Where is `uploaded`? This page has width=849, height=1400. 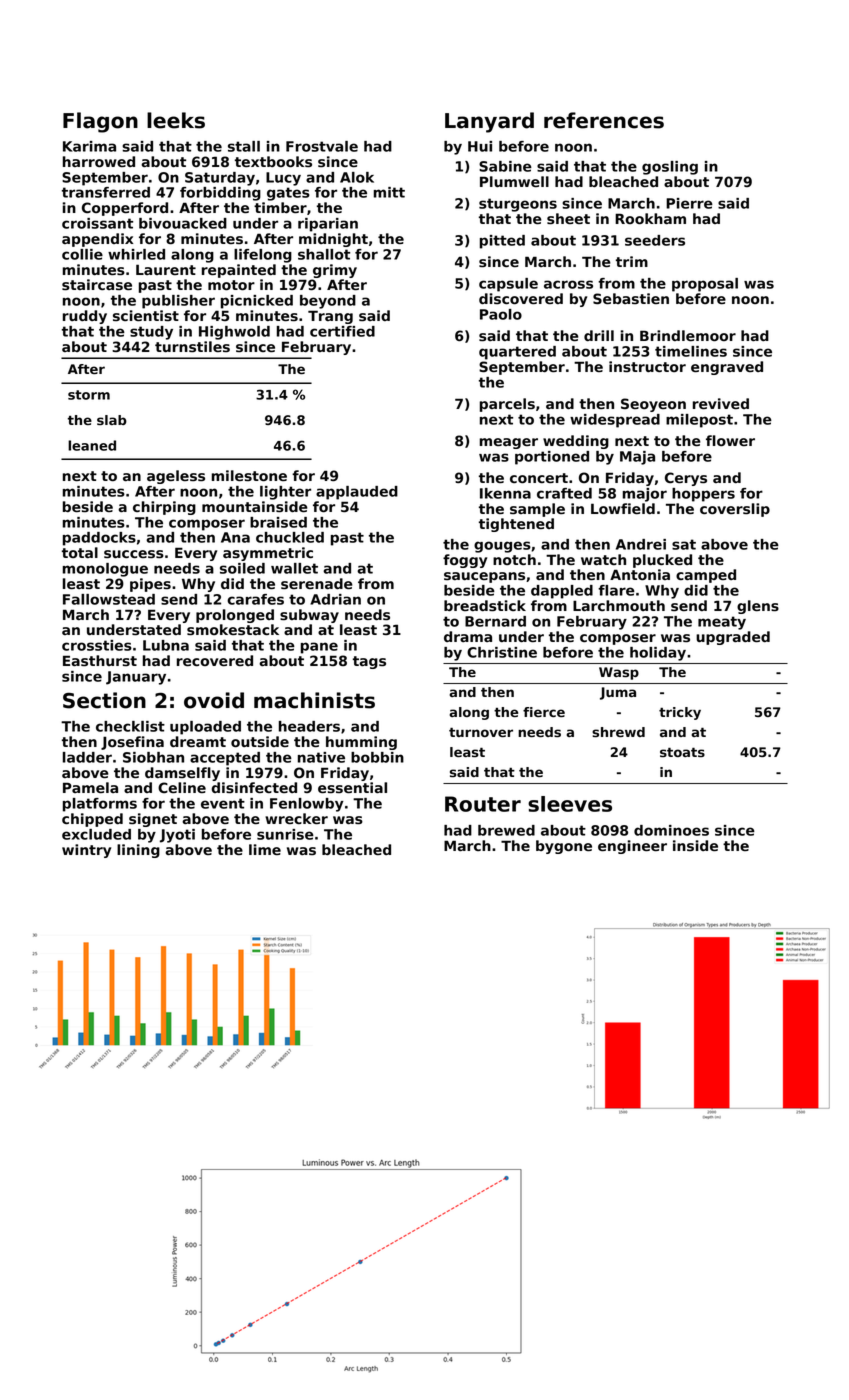 uploaded is located at coordinates (205, 728).
